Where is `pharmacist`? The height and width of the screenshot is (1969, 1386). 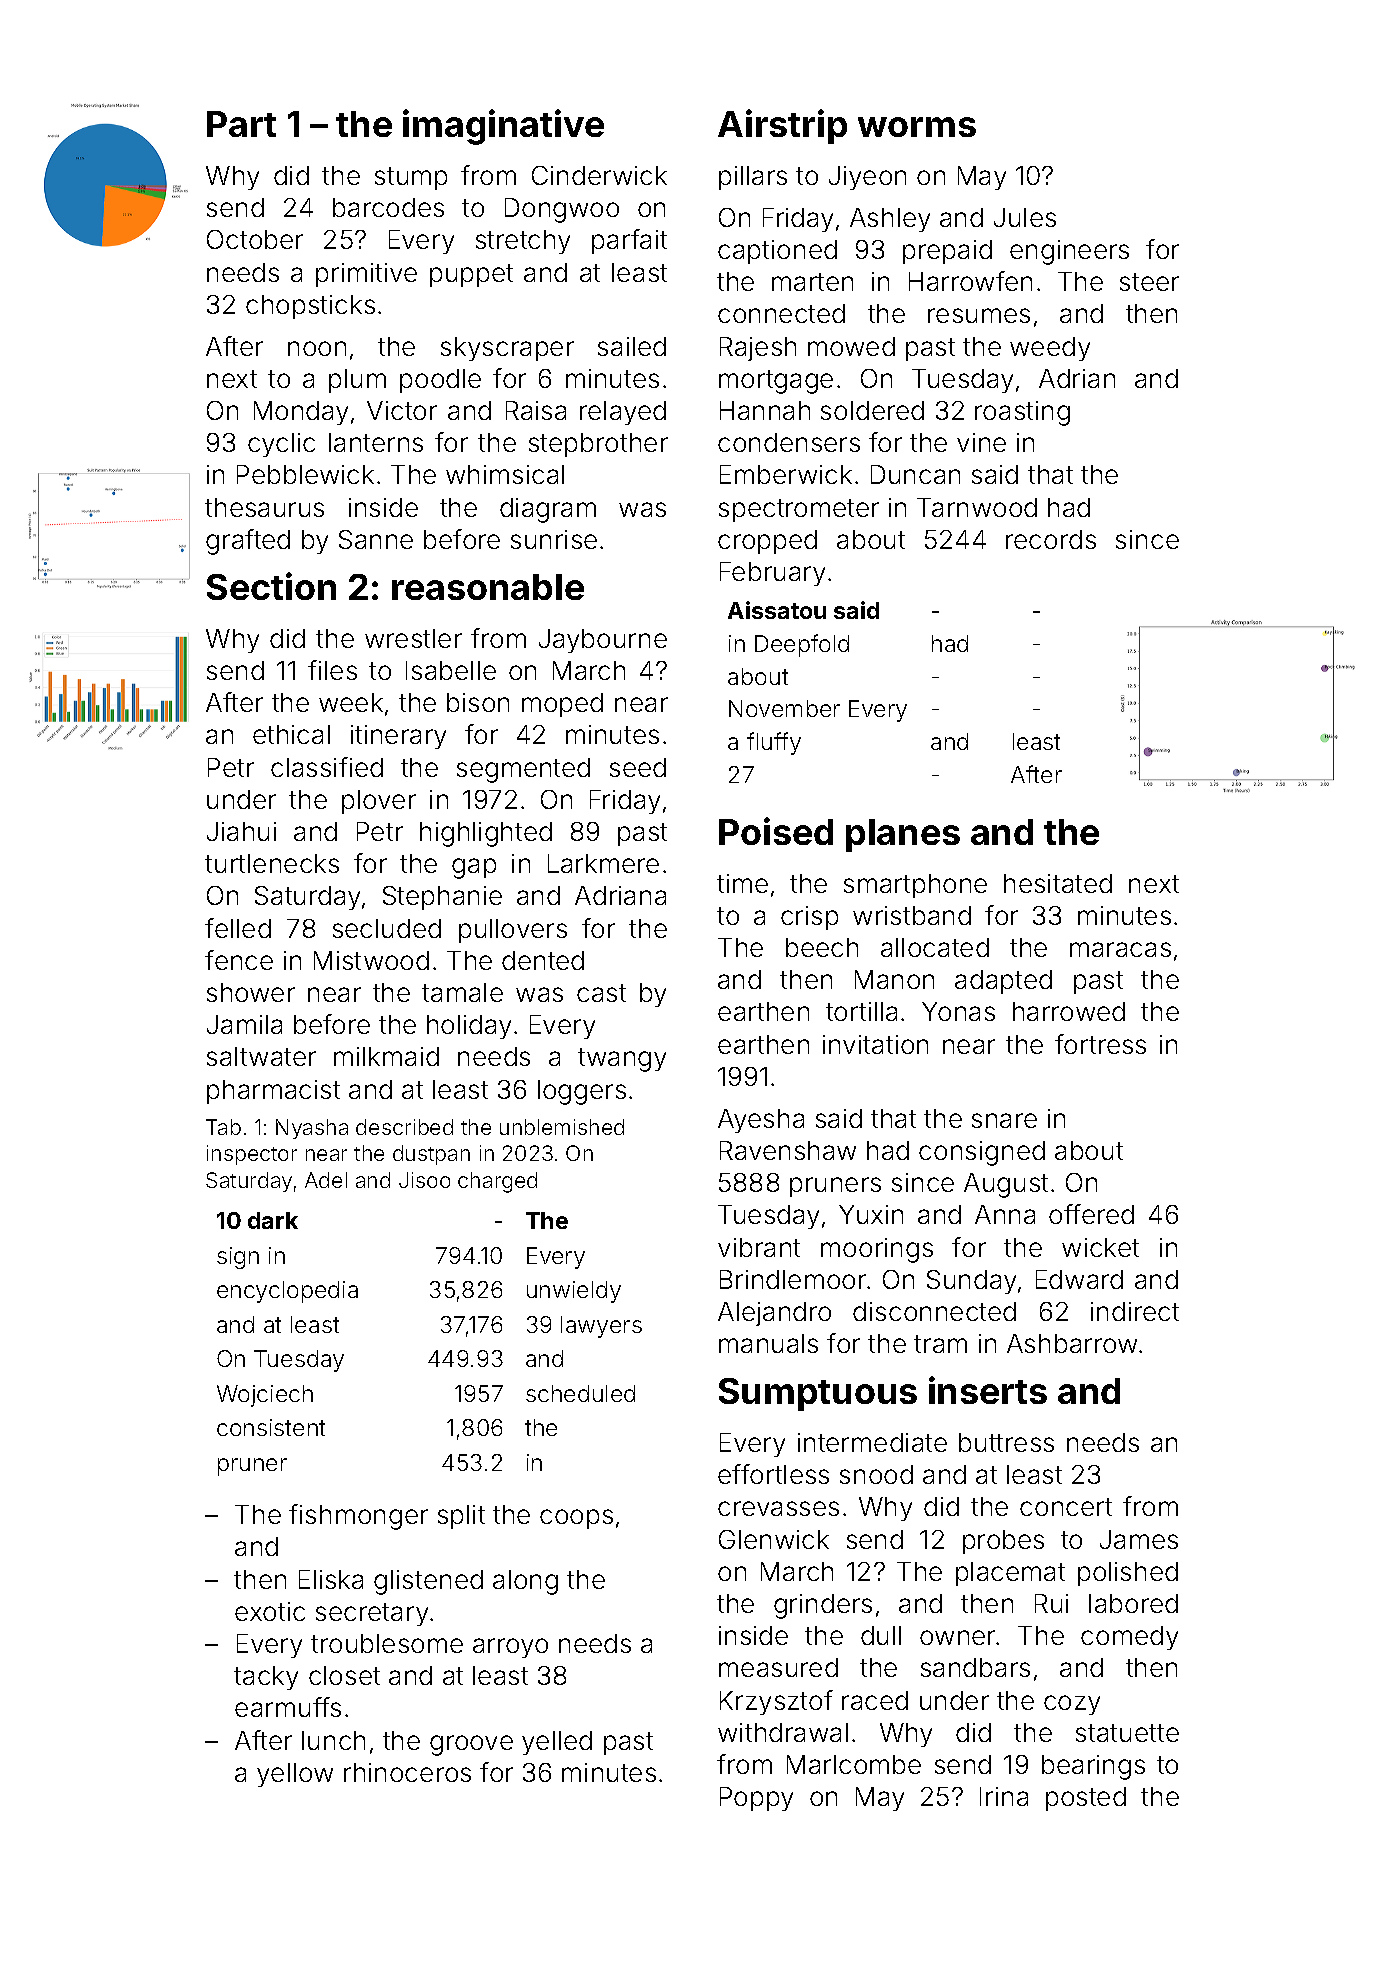
pharmacist is located at coordinates (273, 1092).
